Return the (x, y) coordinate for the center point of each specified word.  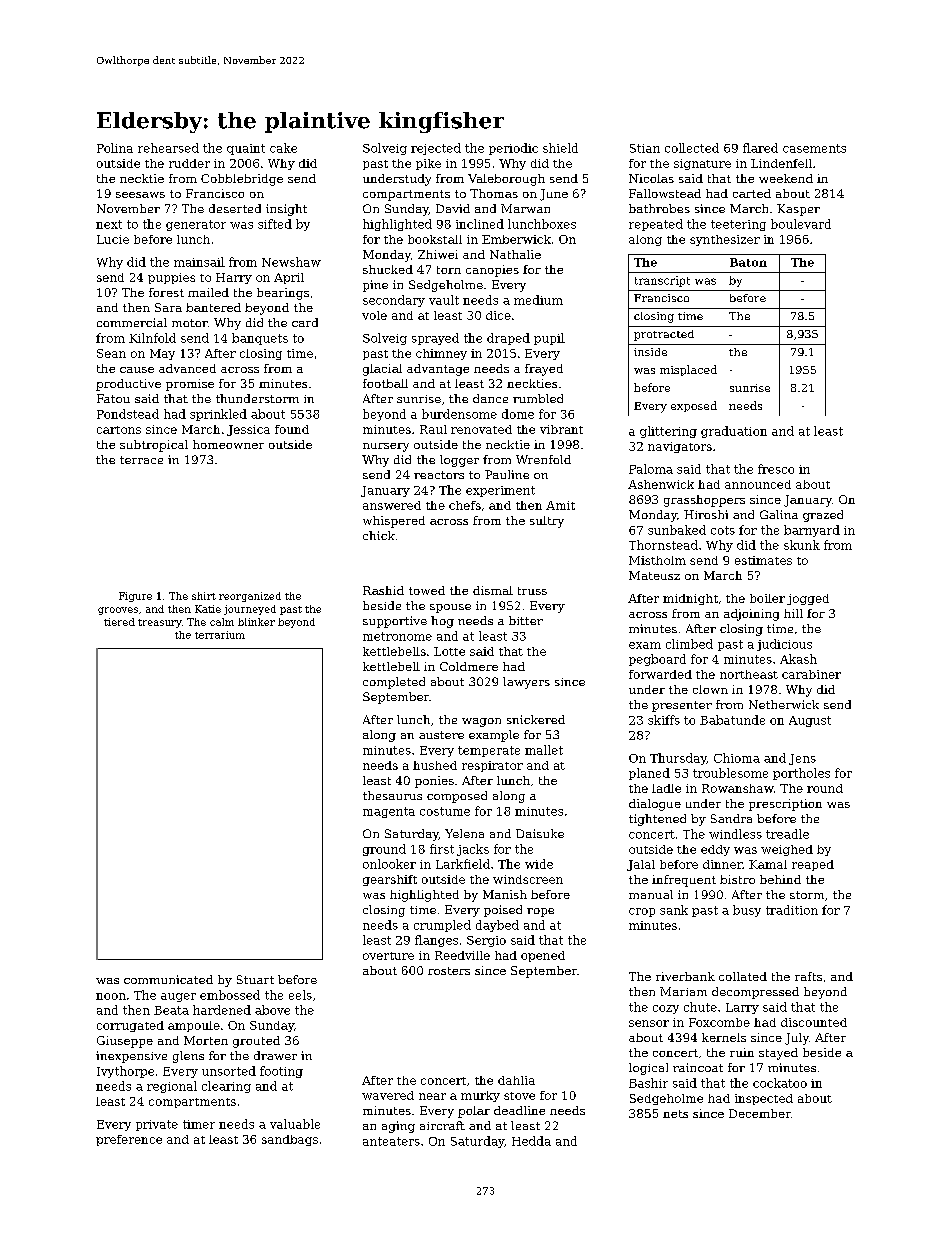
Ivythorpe (125, 1072)
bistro (737, 879)
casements (814, 148)
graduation (734, 432)
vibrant (561, 429)
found (292, 429)
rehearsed (168, 148)
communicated (168, 979)
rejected (436, 149)
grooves (118, 611)
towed (427, 590)
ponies (434, 782)
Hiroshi (706, 514)
